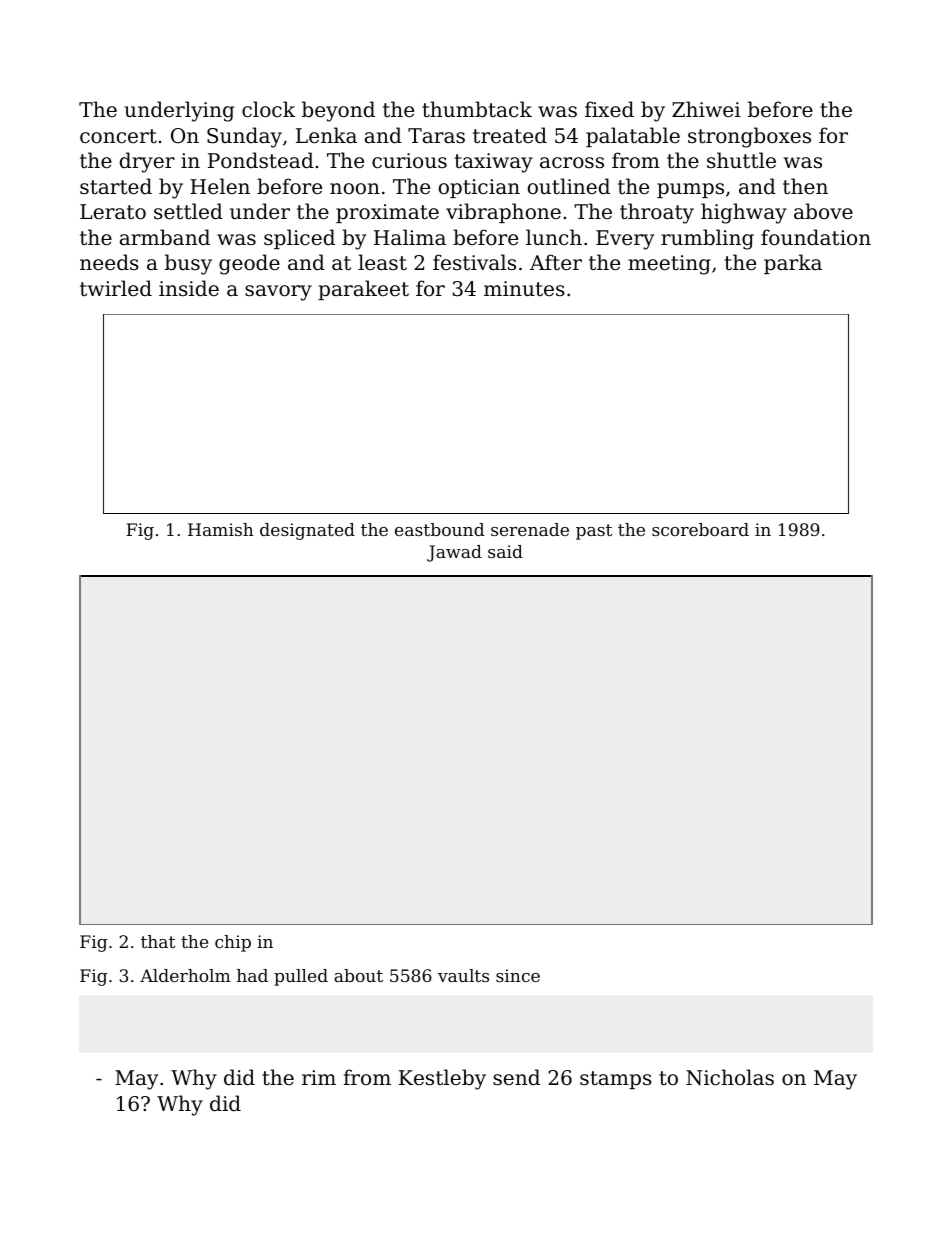  Describe the element at coordinates (220, 186) in the screenshot. I see `Helen` at that location.
